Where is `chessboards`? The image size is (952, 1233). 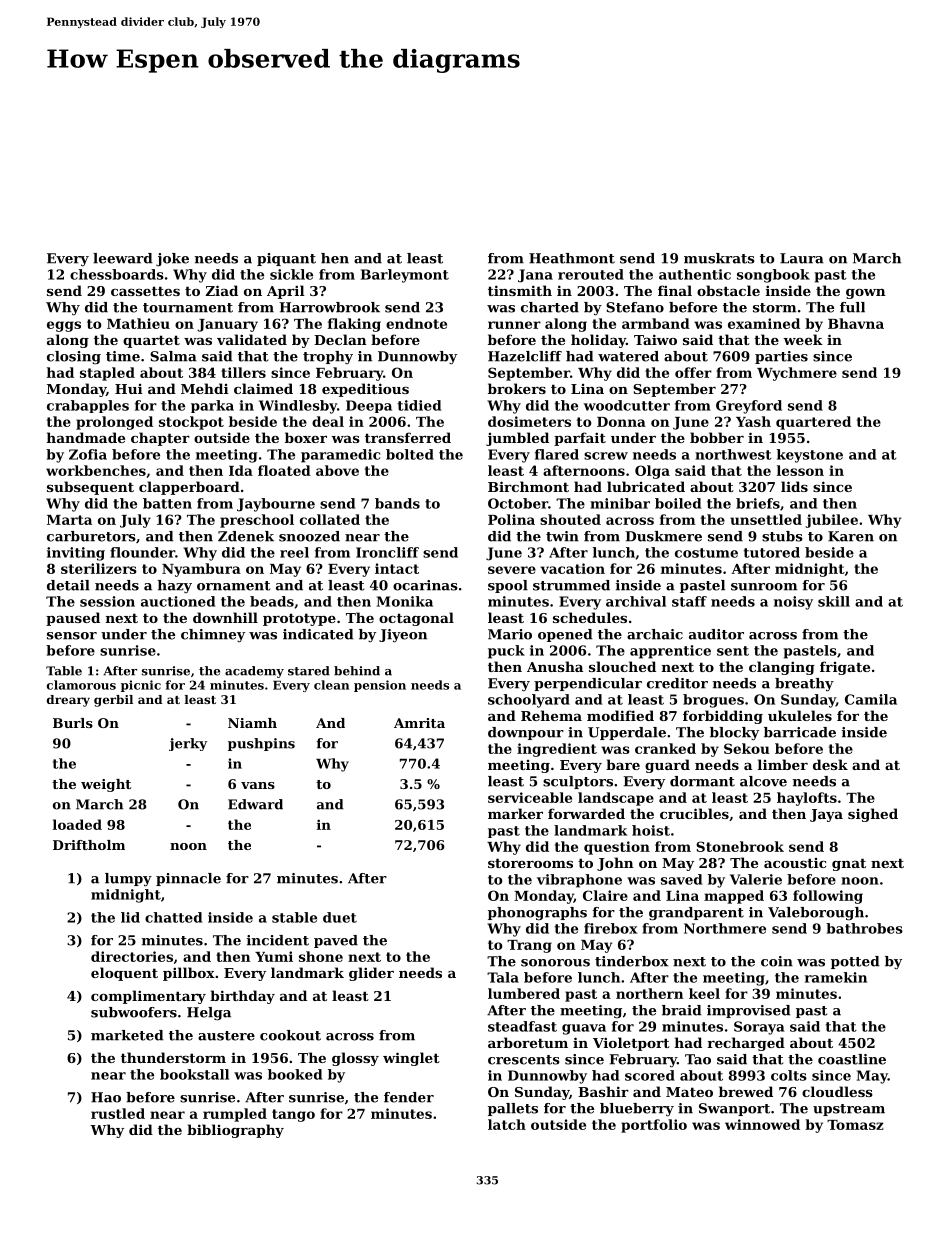
chessboards is located at coordinates (117, 274).
